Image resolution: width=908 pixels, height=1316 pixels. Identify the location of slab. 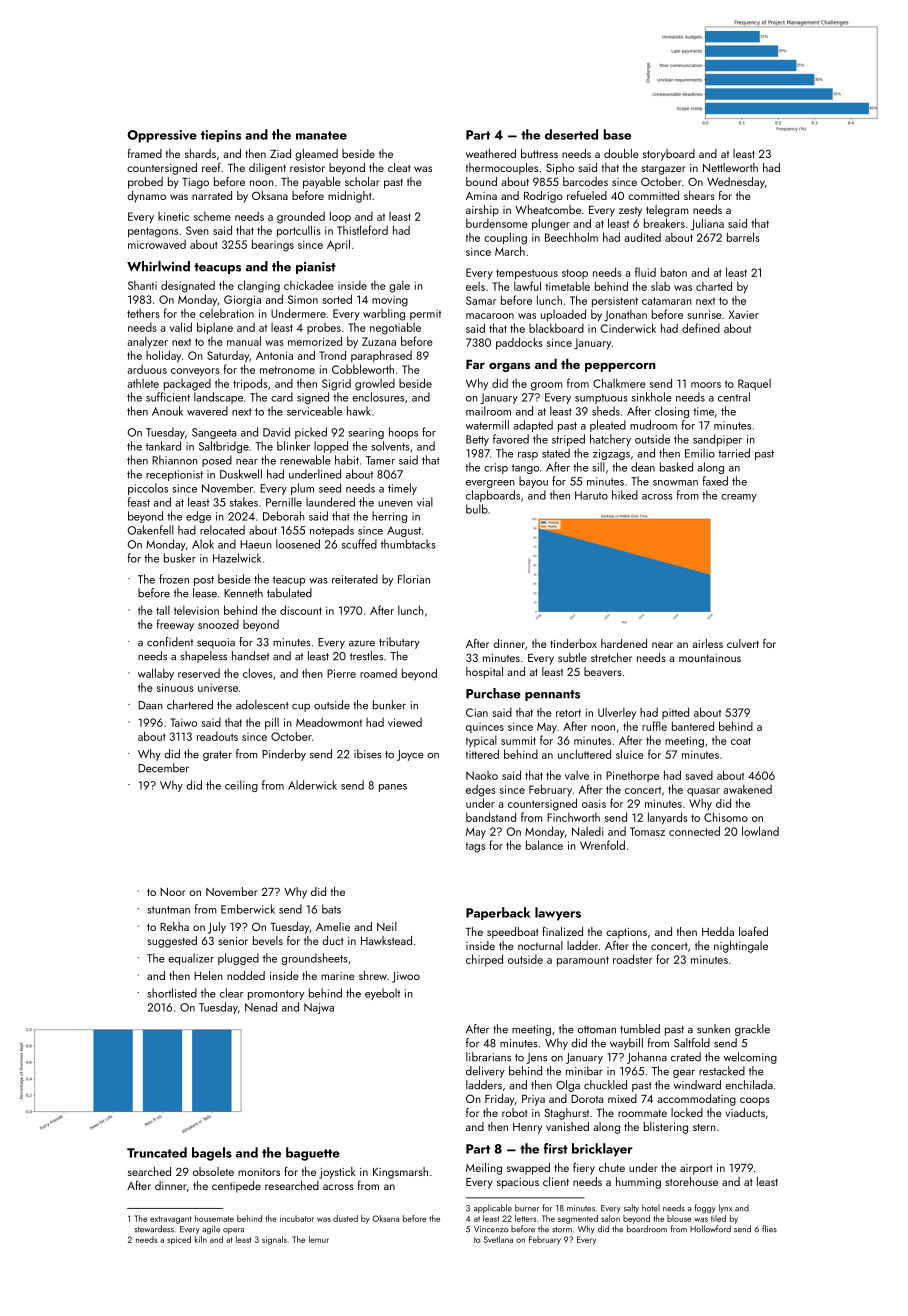
(660, 286).
